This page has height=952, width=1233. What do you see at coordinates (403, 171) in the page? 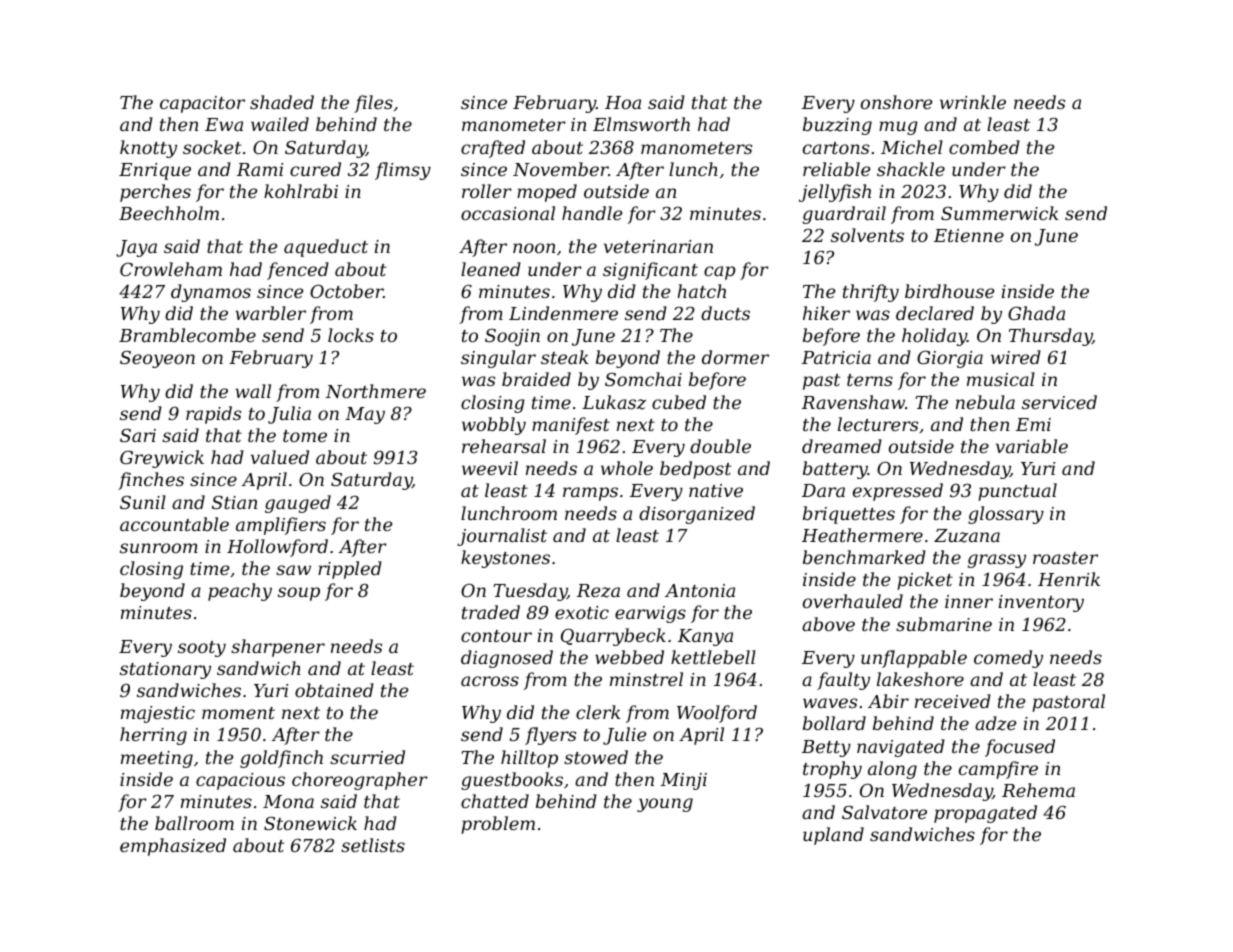
I see `flimsy` at bounding box center [403, 171].
